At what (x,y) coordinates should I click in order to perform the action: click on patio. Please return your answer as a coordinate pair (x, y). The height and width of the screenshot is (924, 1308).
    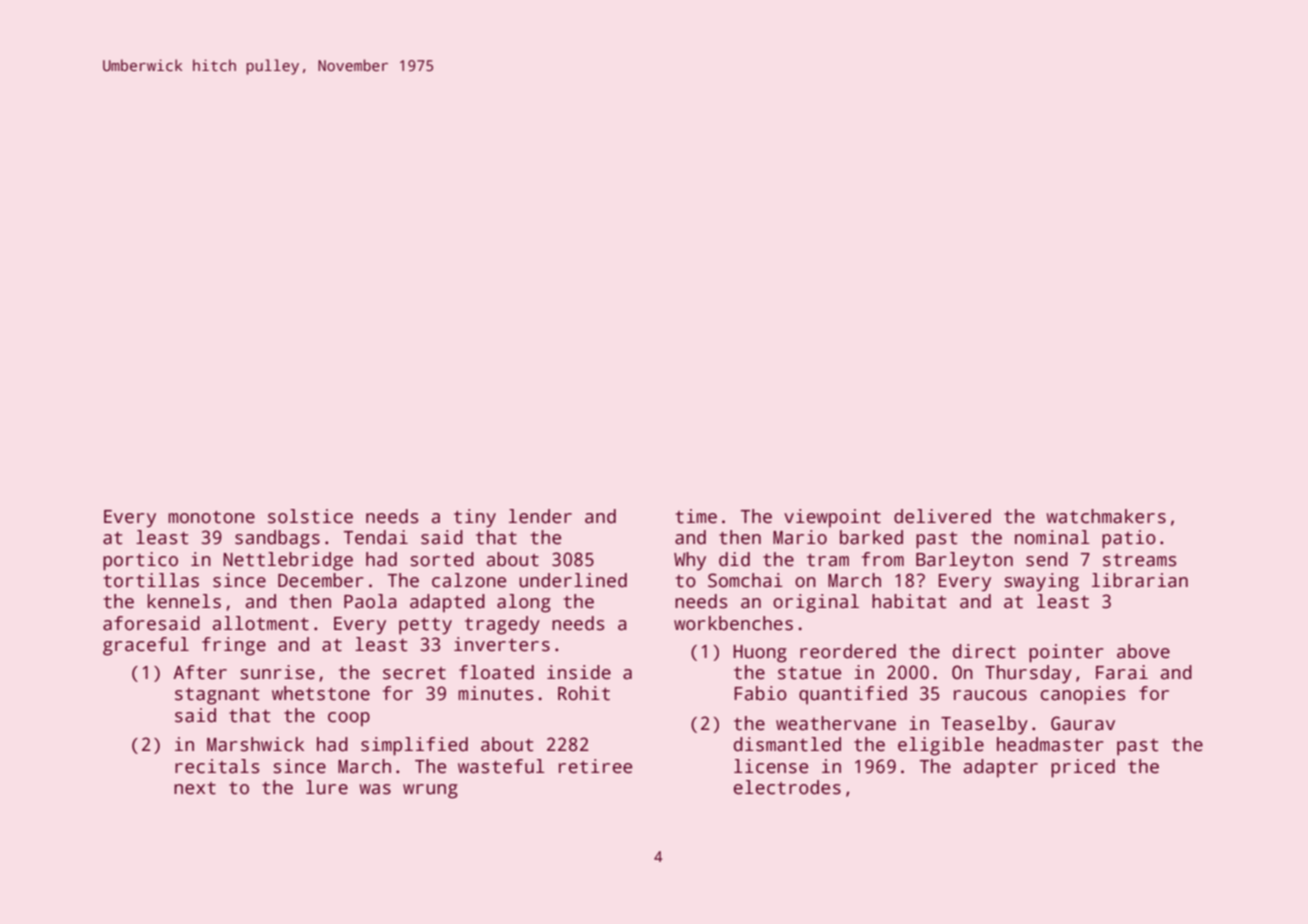
    Looking at the image, I should click on (1129, 539).
